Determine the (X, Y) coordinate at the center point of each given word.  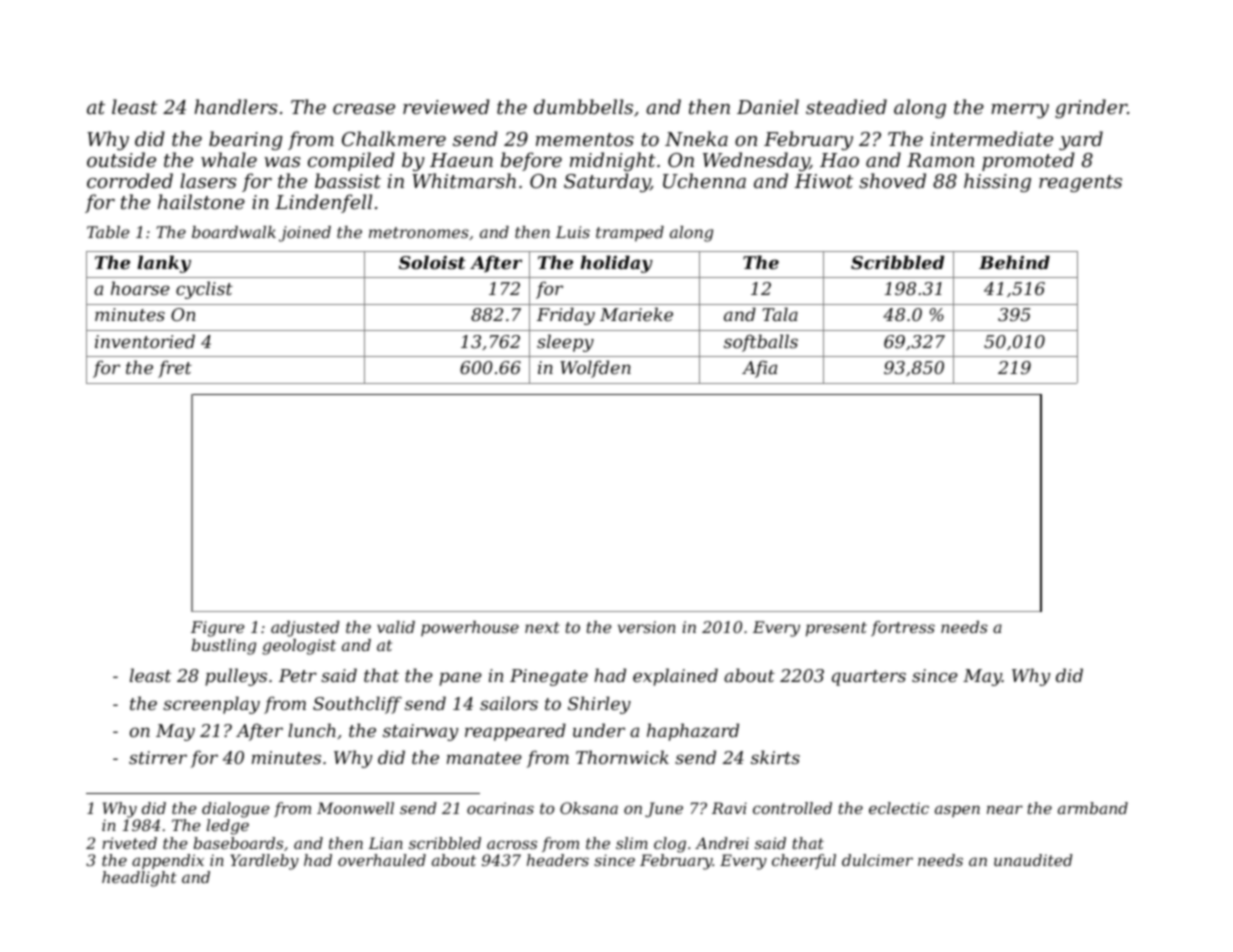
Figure (217, 629)
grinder (1091, 108)
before (531, 161)
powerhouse (470, 629)
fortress (903, 629)
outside (121, 159)
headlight (139, 879)
